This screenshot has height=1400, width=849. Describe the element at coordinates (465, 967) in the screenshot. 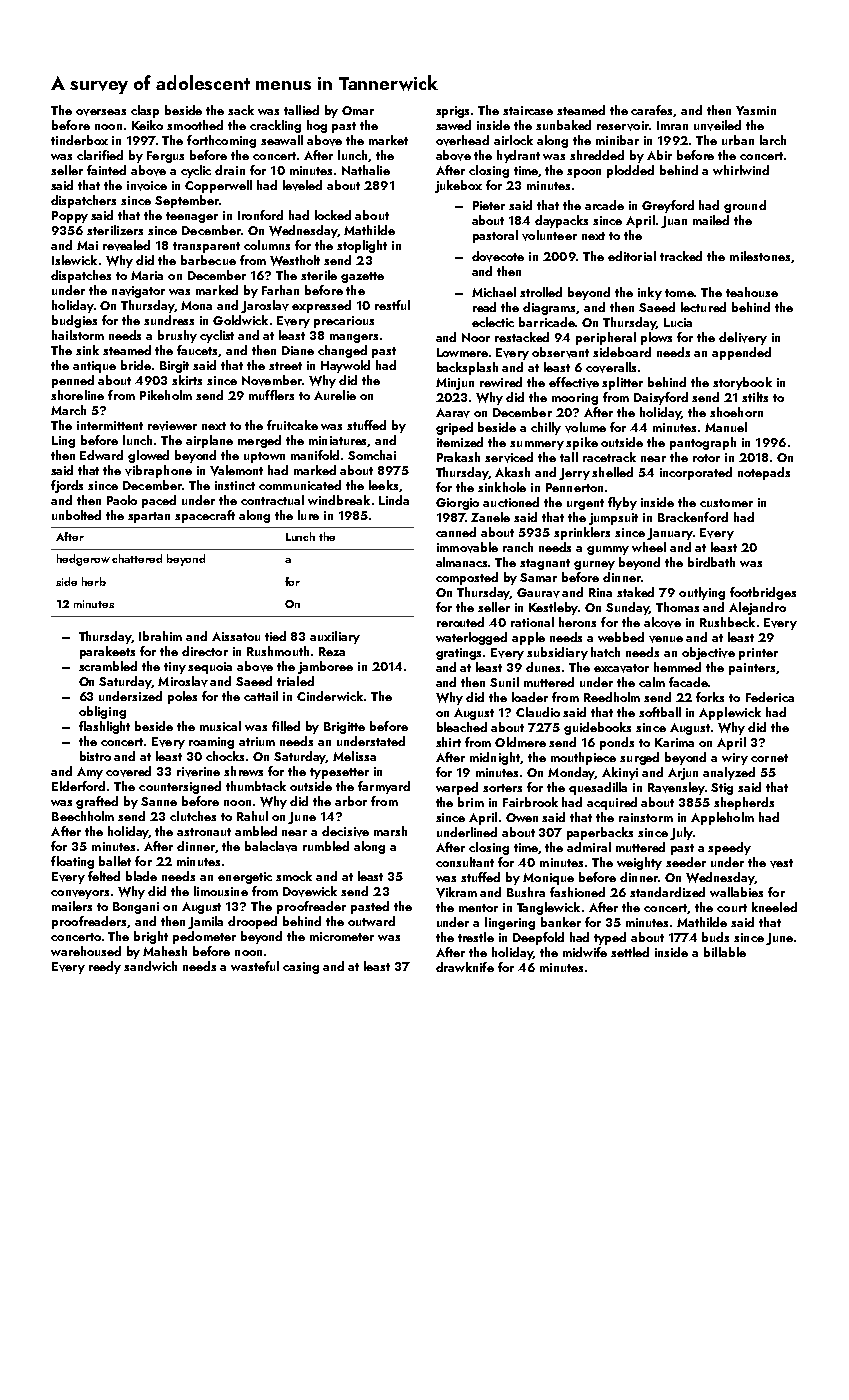

I see `drawknife` at that location.
